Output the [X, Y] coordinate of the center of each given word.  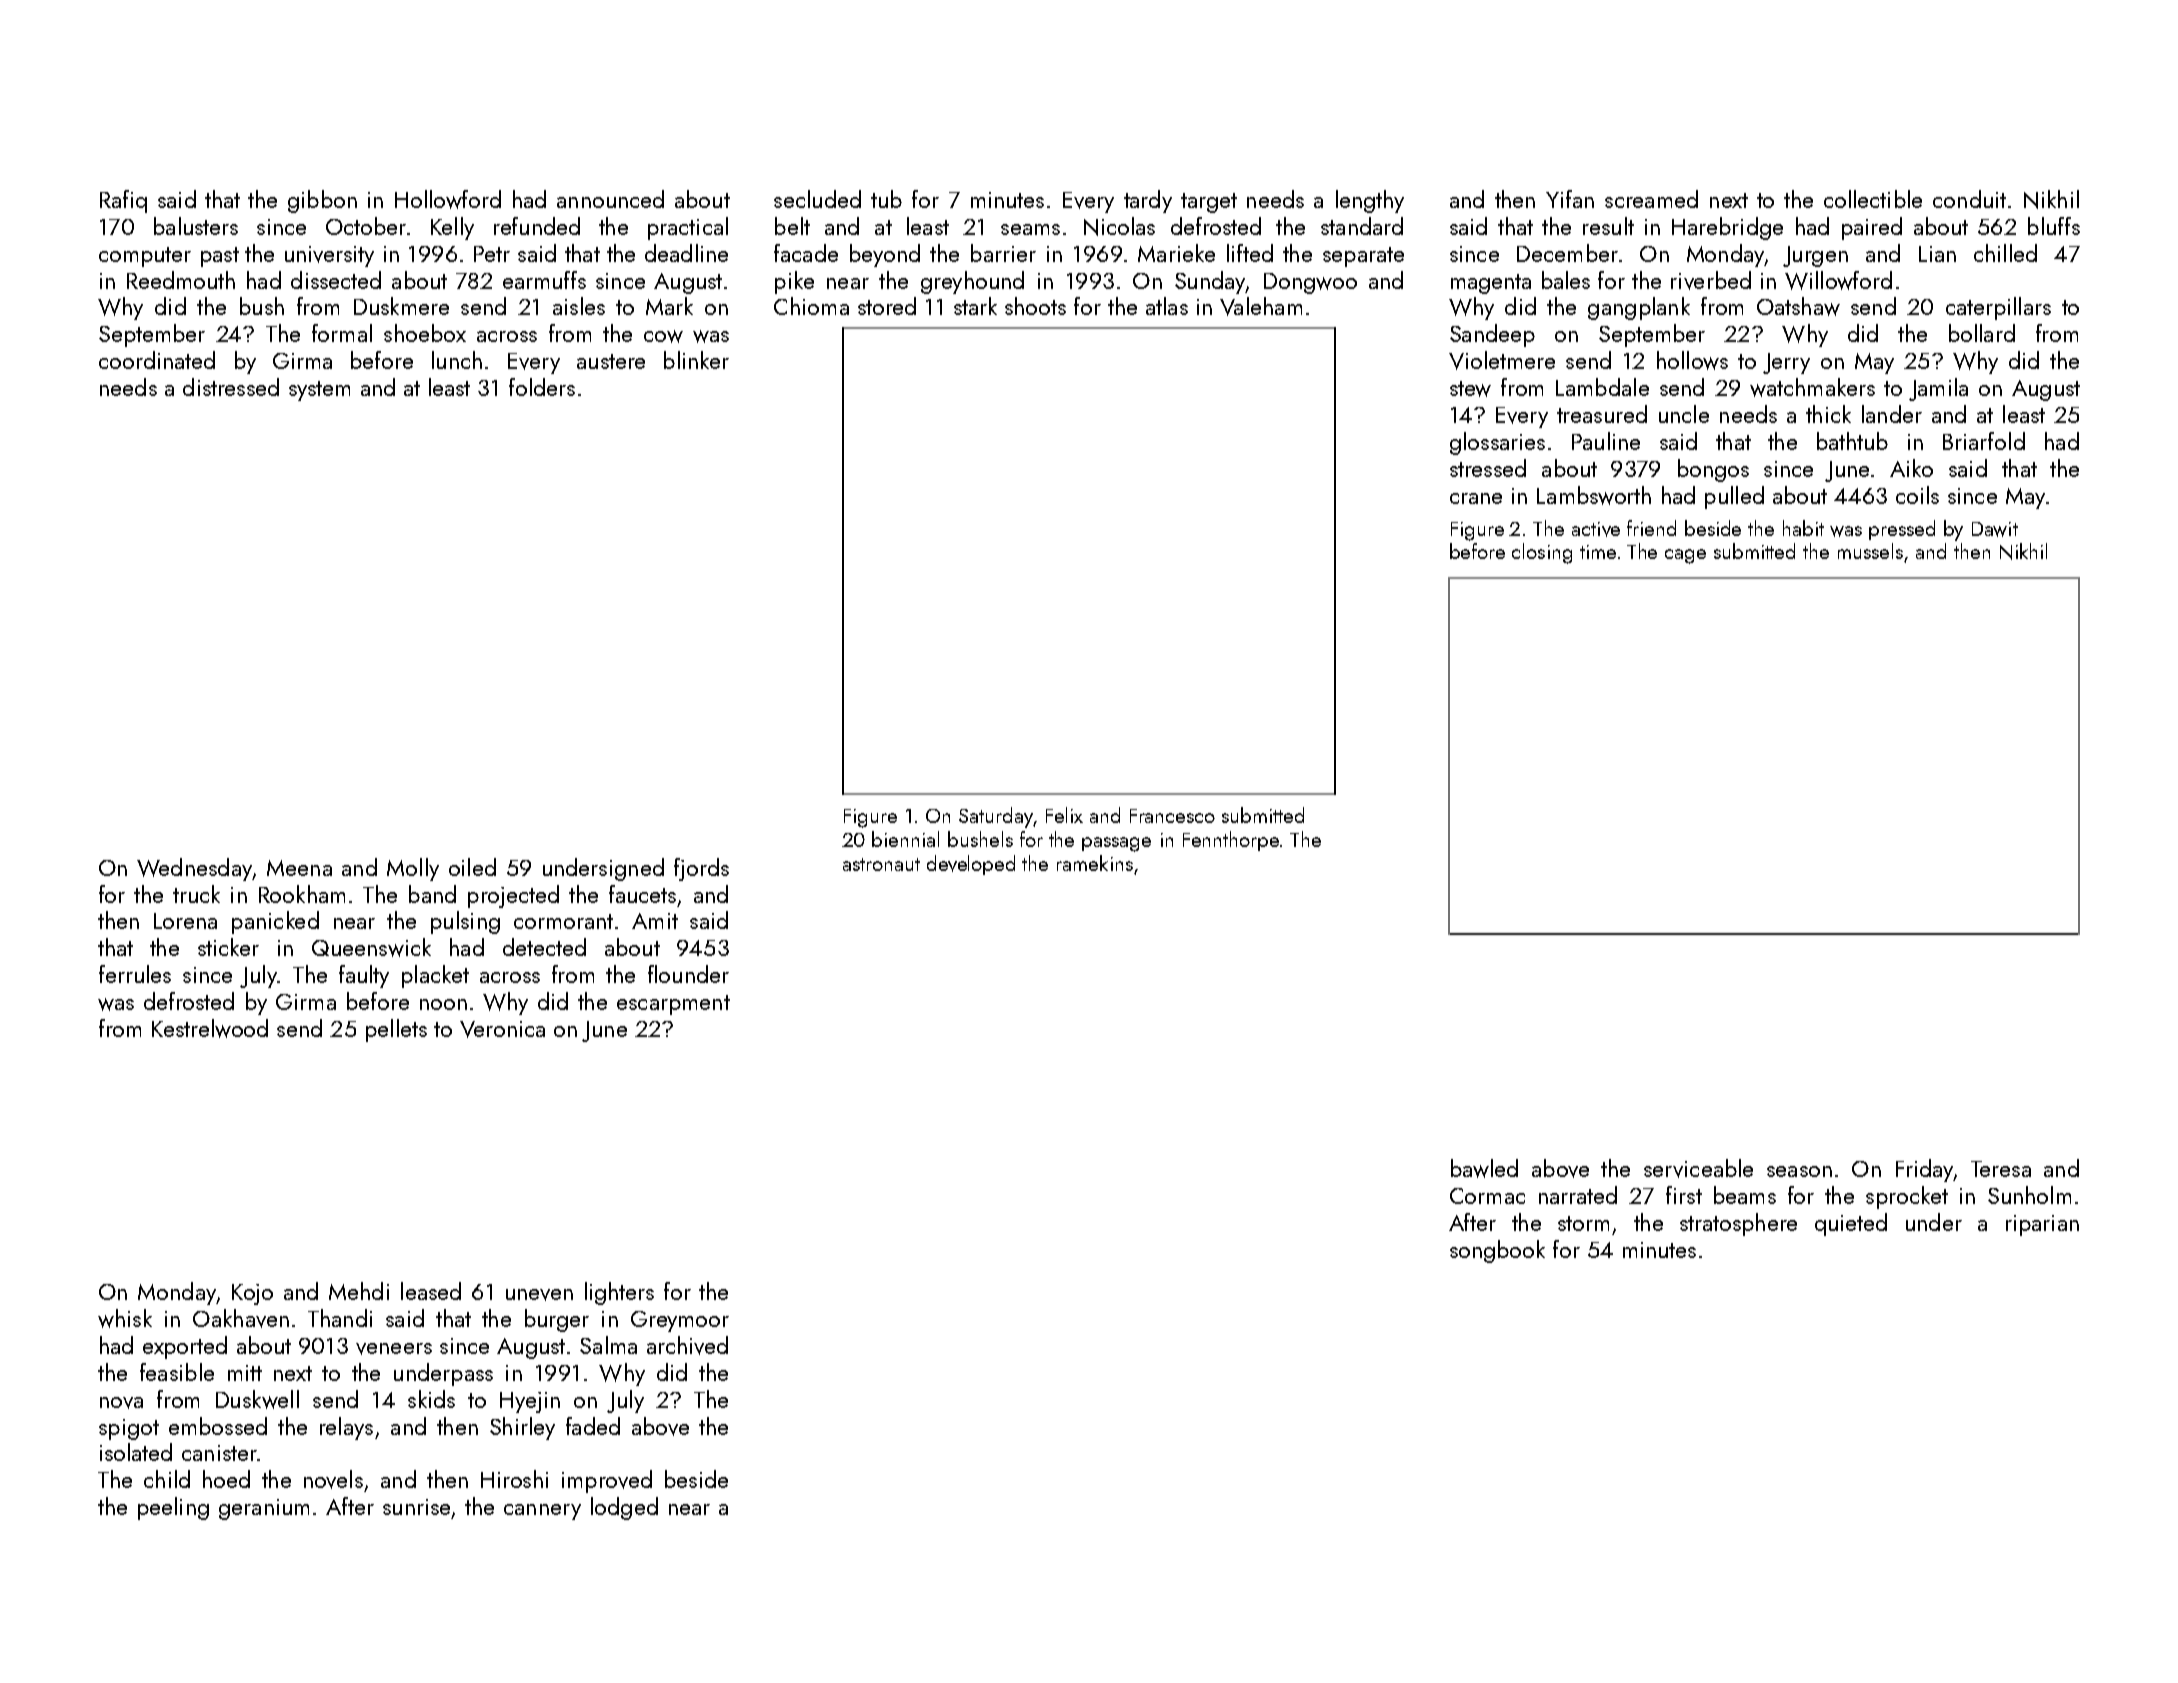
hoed [226, 1479]
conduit [1969, 199]
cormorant [563, 921]
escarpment [673, 1005]
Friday [1925, 1170]
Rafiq [123, 201]
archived [687, 1345]
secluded [817, 199]
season [1799, 1171]
